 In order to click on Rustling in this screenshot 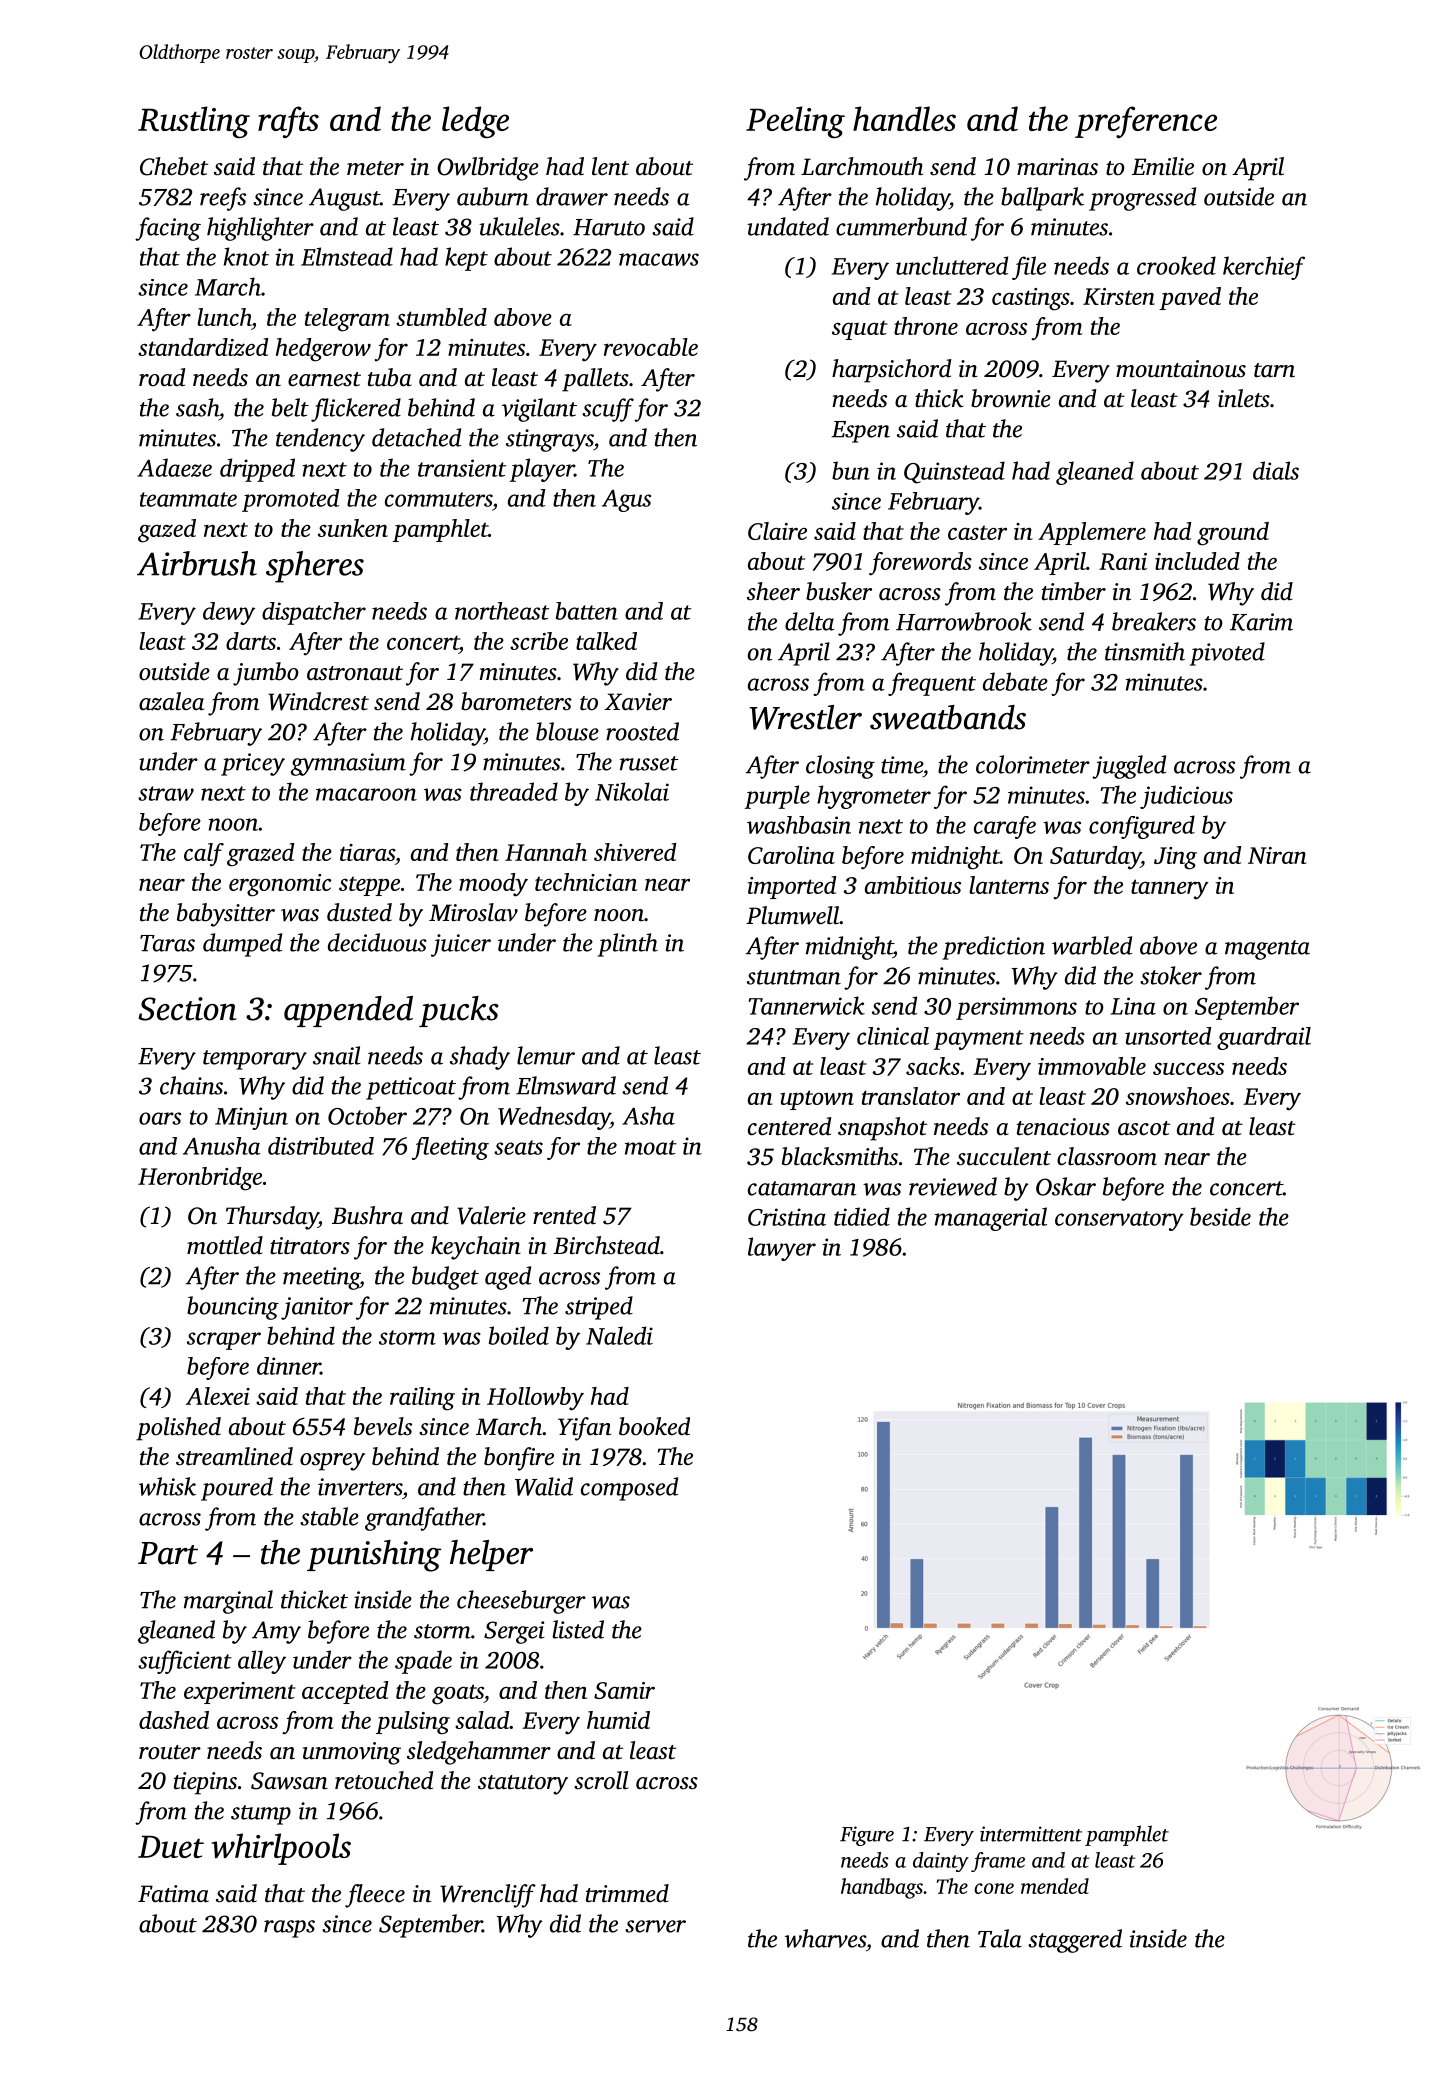, I will do `click(194, 122)`.
